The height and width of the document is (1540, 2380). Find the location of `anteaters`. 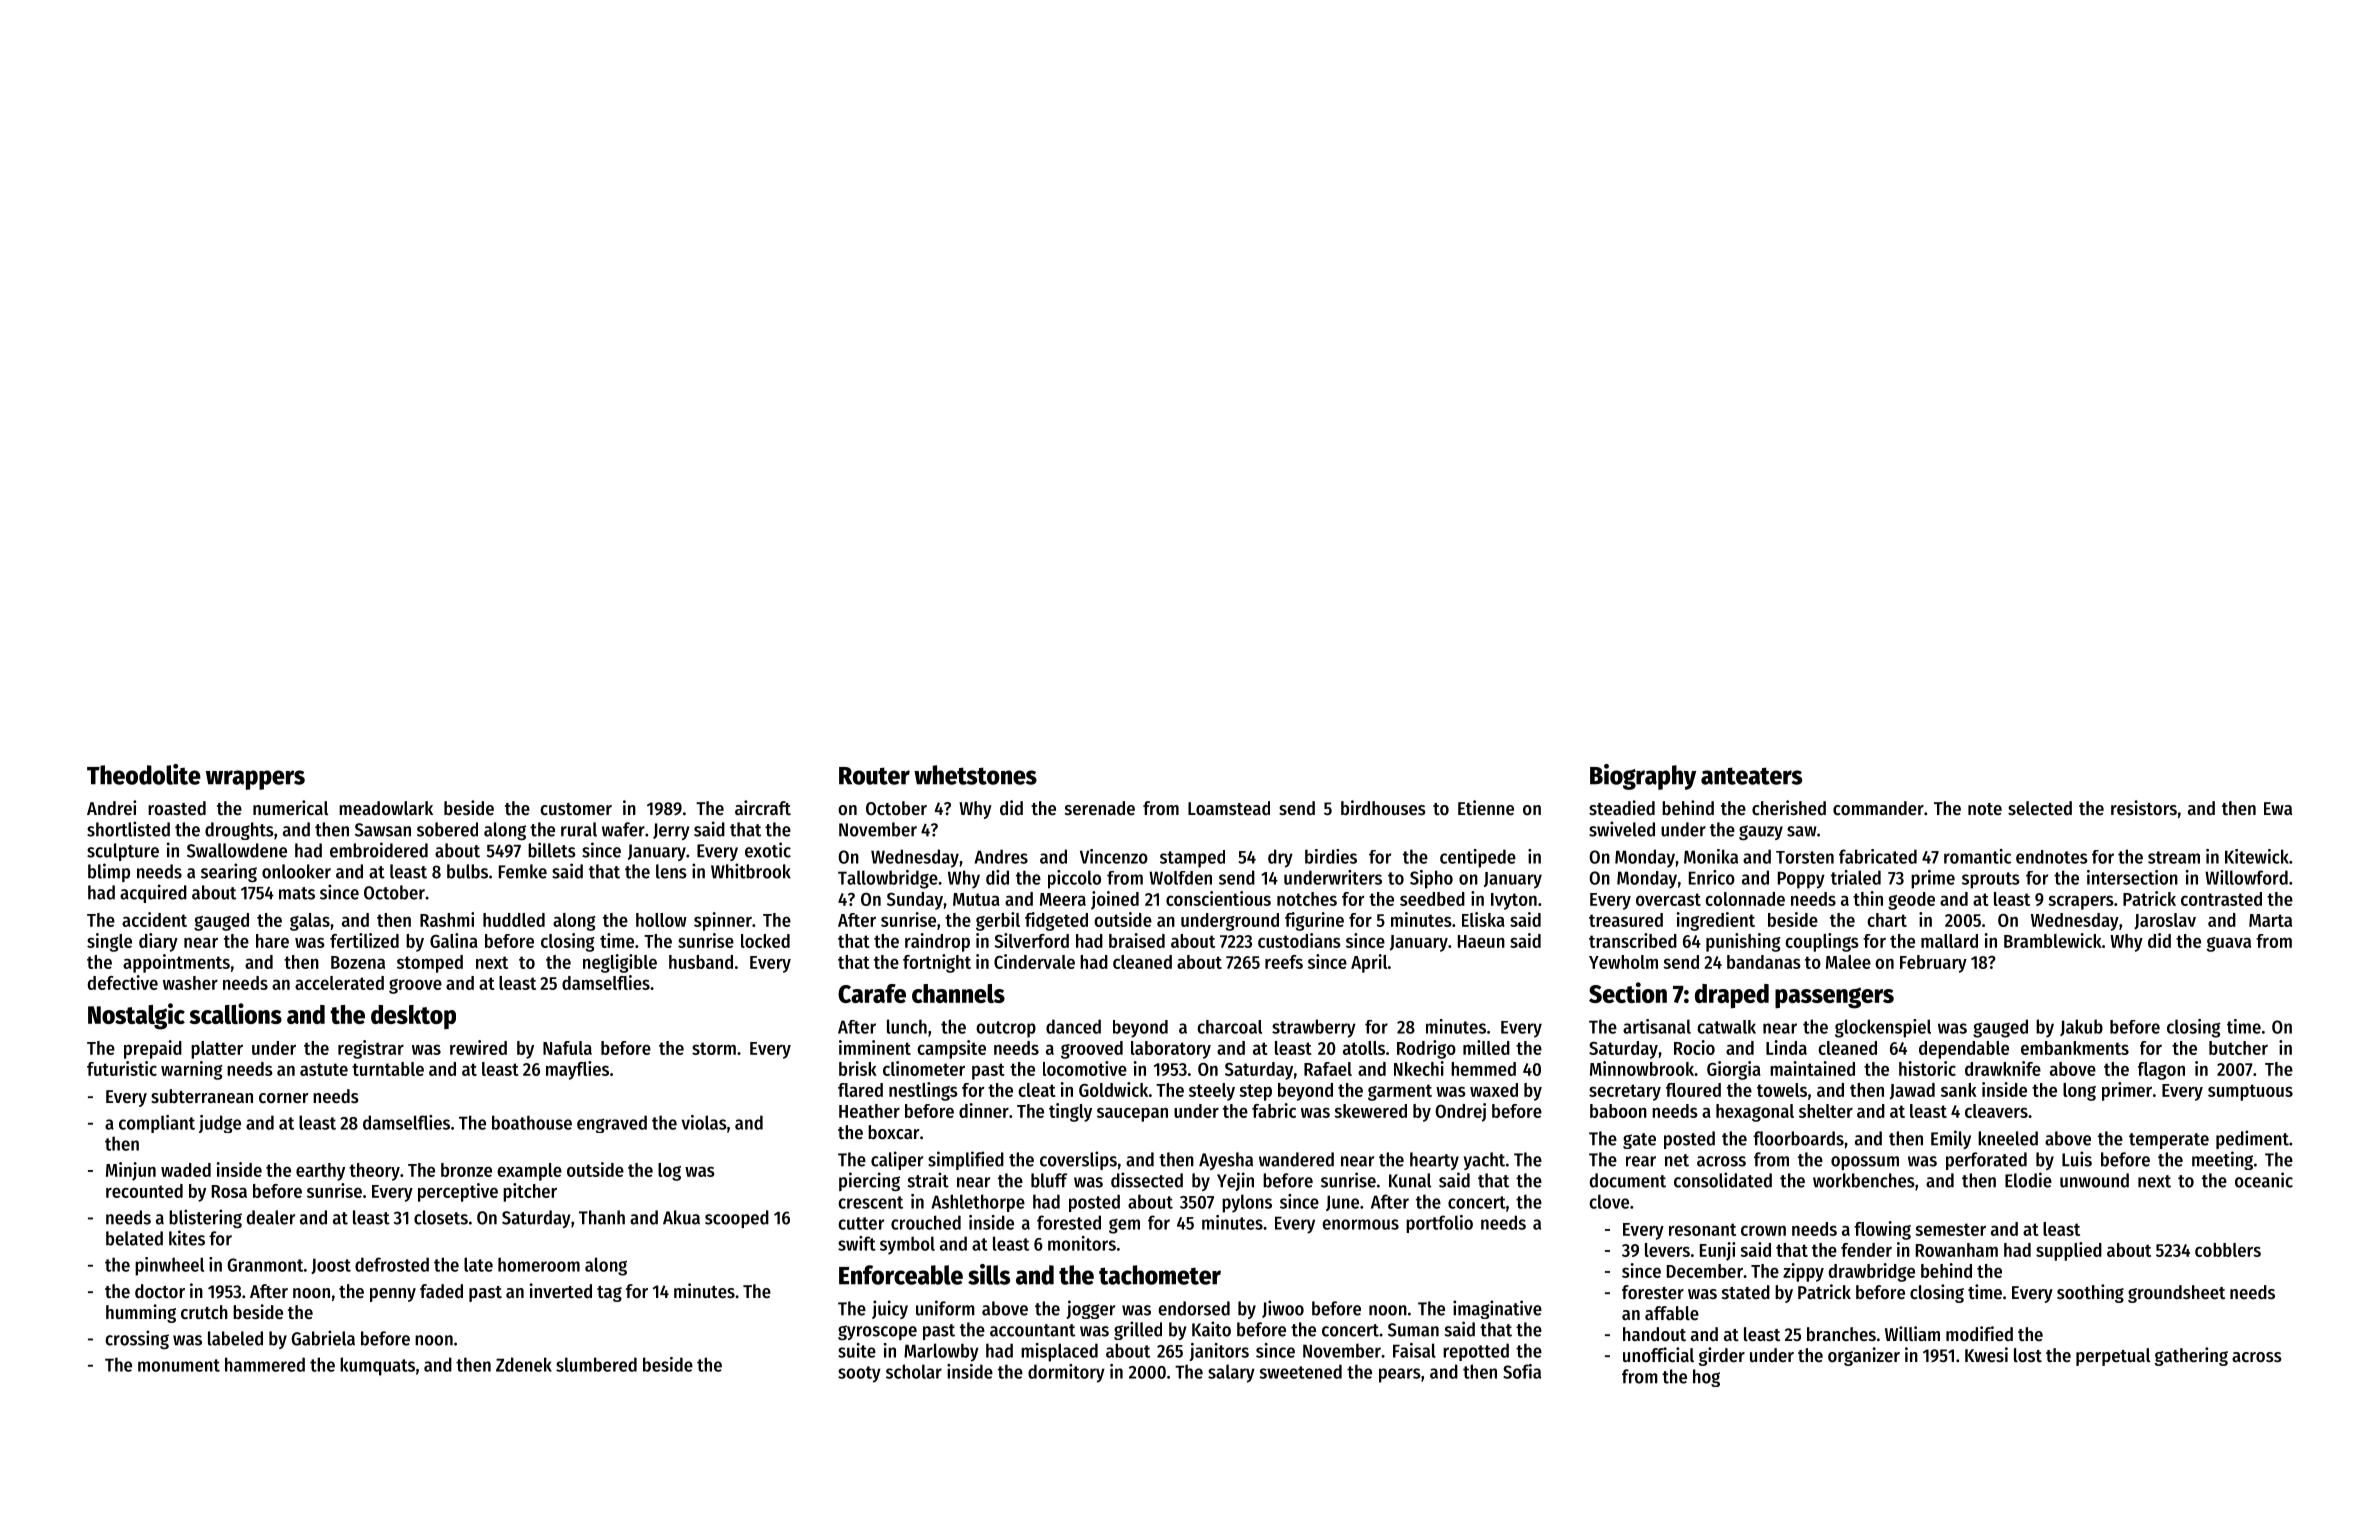

anteaters is located at coordinates (1751, 776).
